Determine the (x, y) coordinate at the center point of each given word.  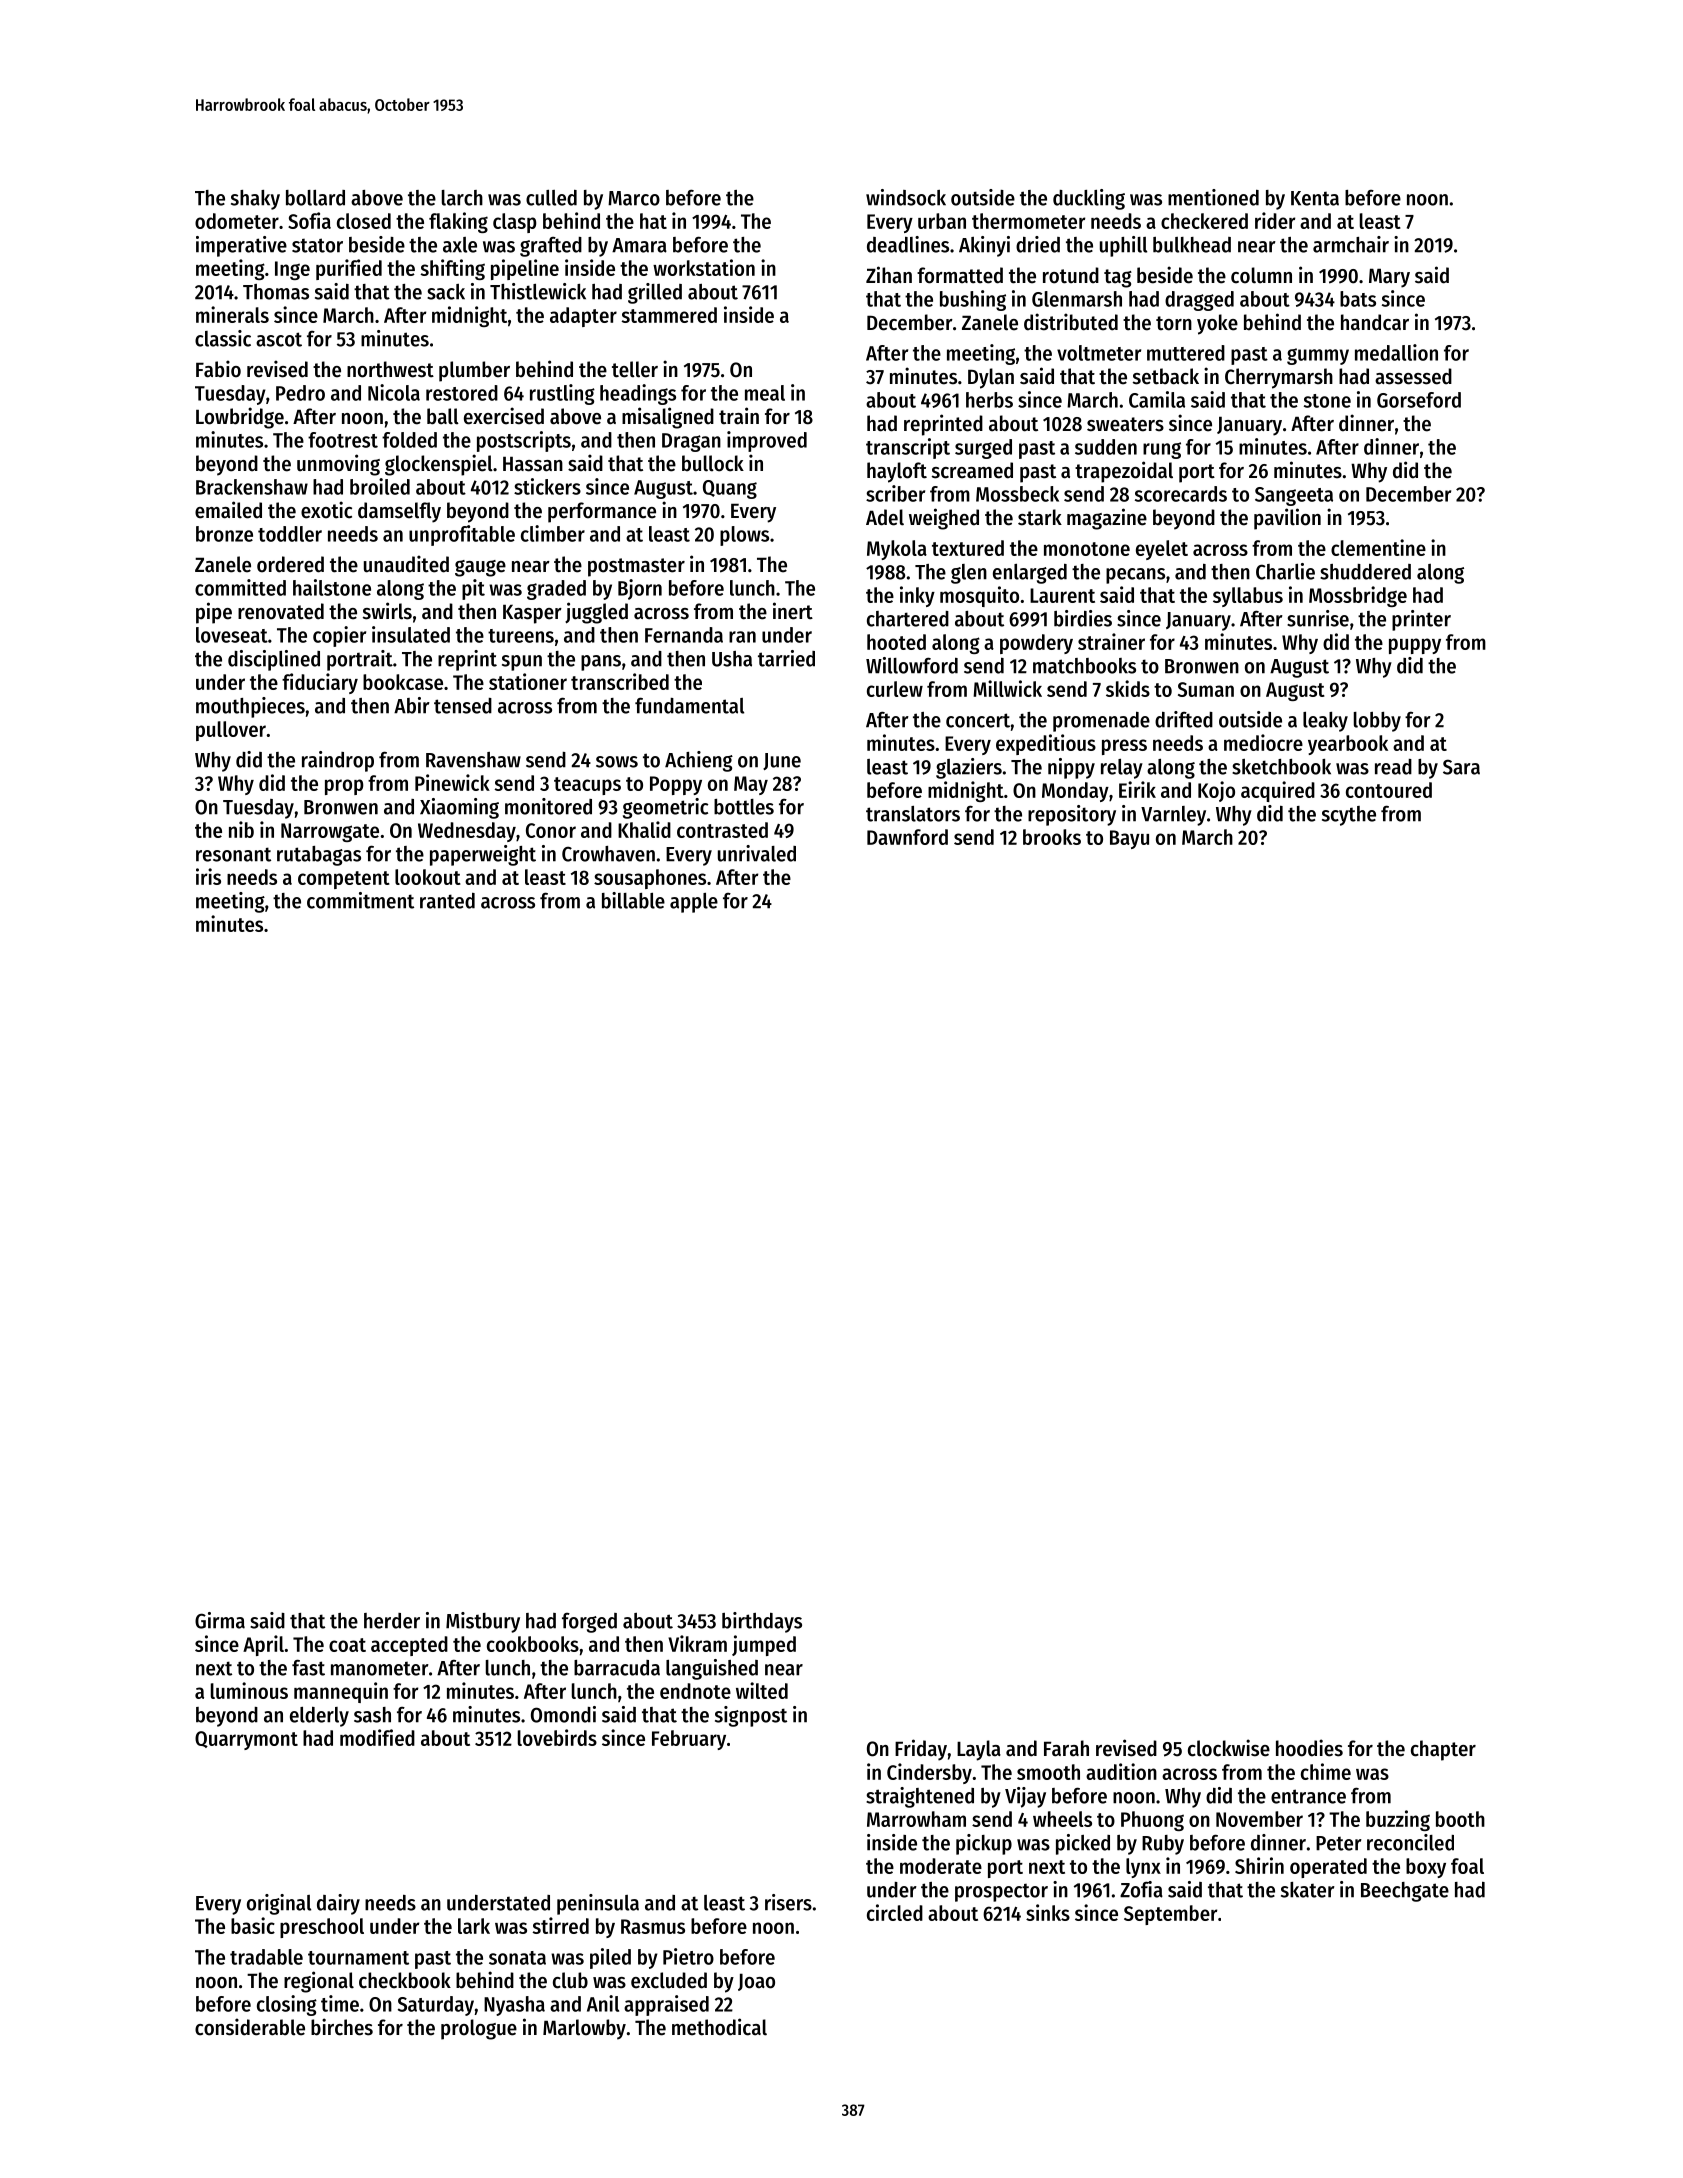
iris (208, 876)
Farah (1066, 1748)
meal (765, 393)
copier (339, 636)
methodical (719, 2027)
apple (694, 903)
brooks (1052, 837)
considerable (250, 2027)
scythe (1349, 816)
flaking (458, 222)
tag (1118, 278)
